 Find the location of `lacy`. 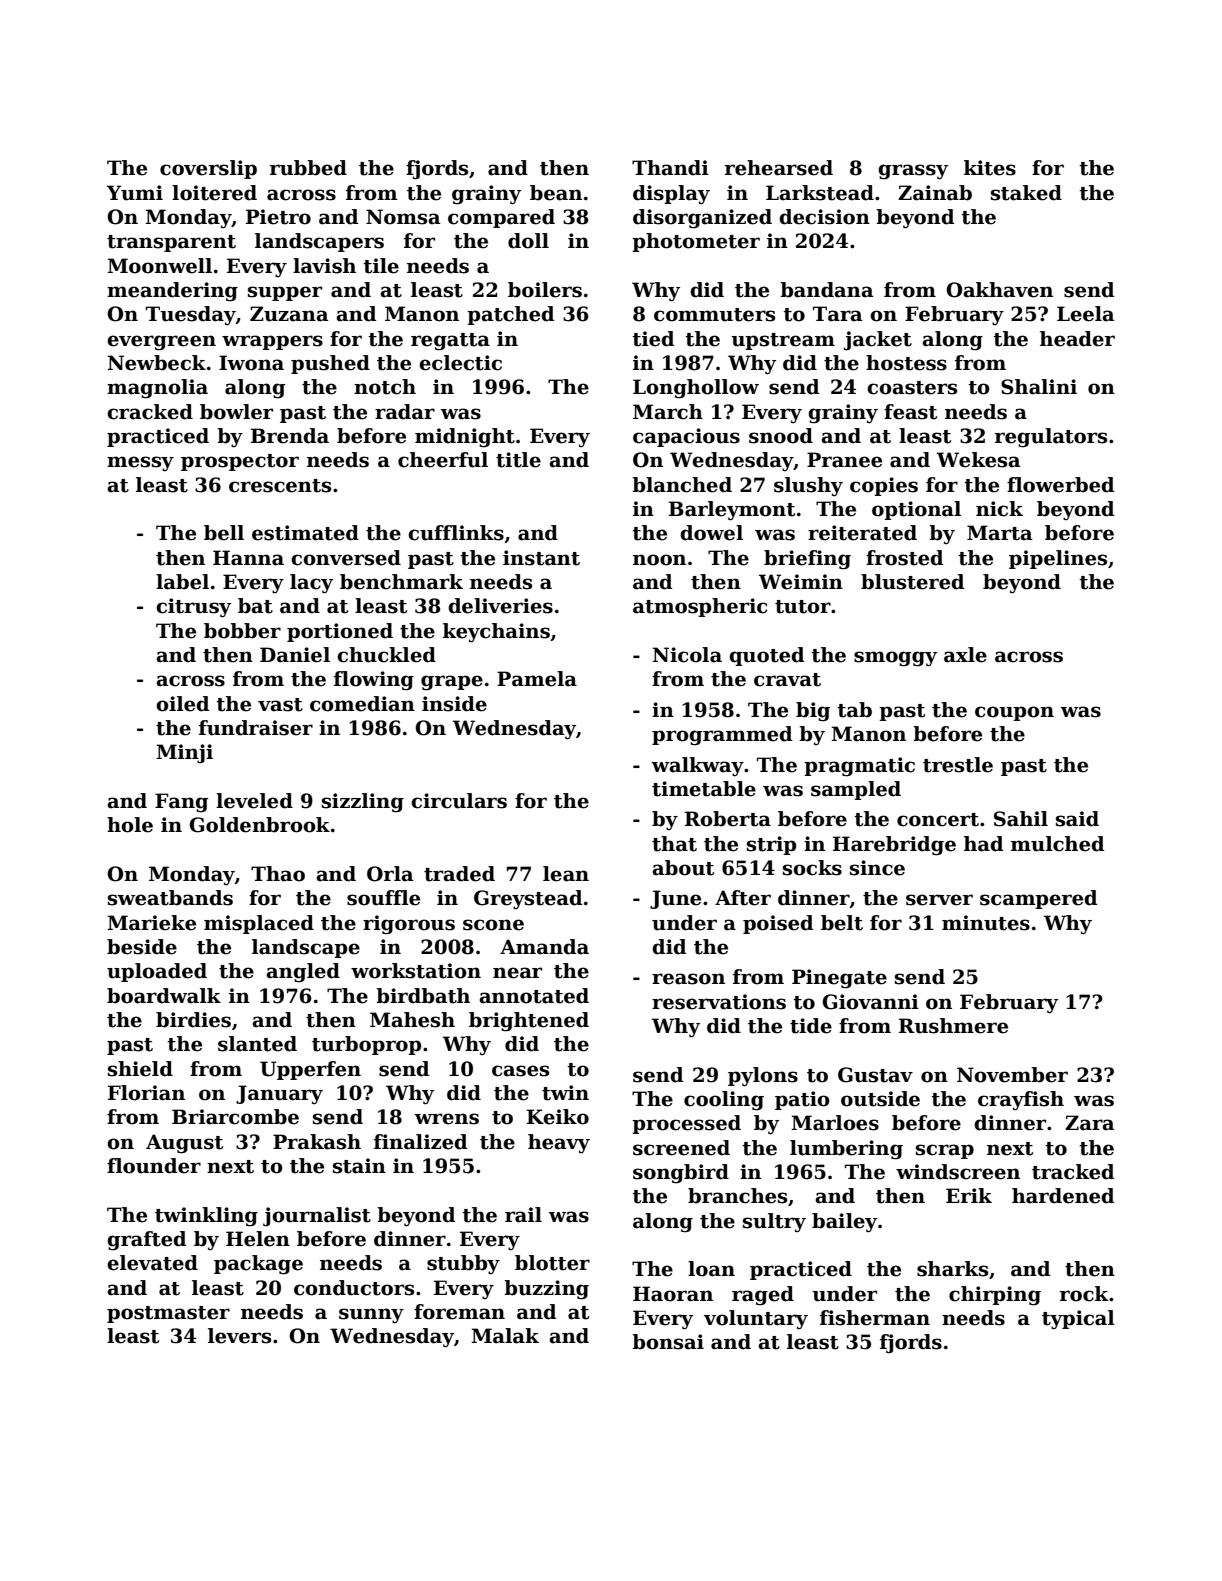

lacy is located at coordinates (311, 584).
